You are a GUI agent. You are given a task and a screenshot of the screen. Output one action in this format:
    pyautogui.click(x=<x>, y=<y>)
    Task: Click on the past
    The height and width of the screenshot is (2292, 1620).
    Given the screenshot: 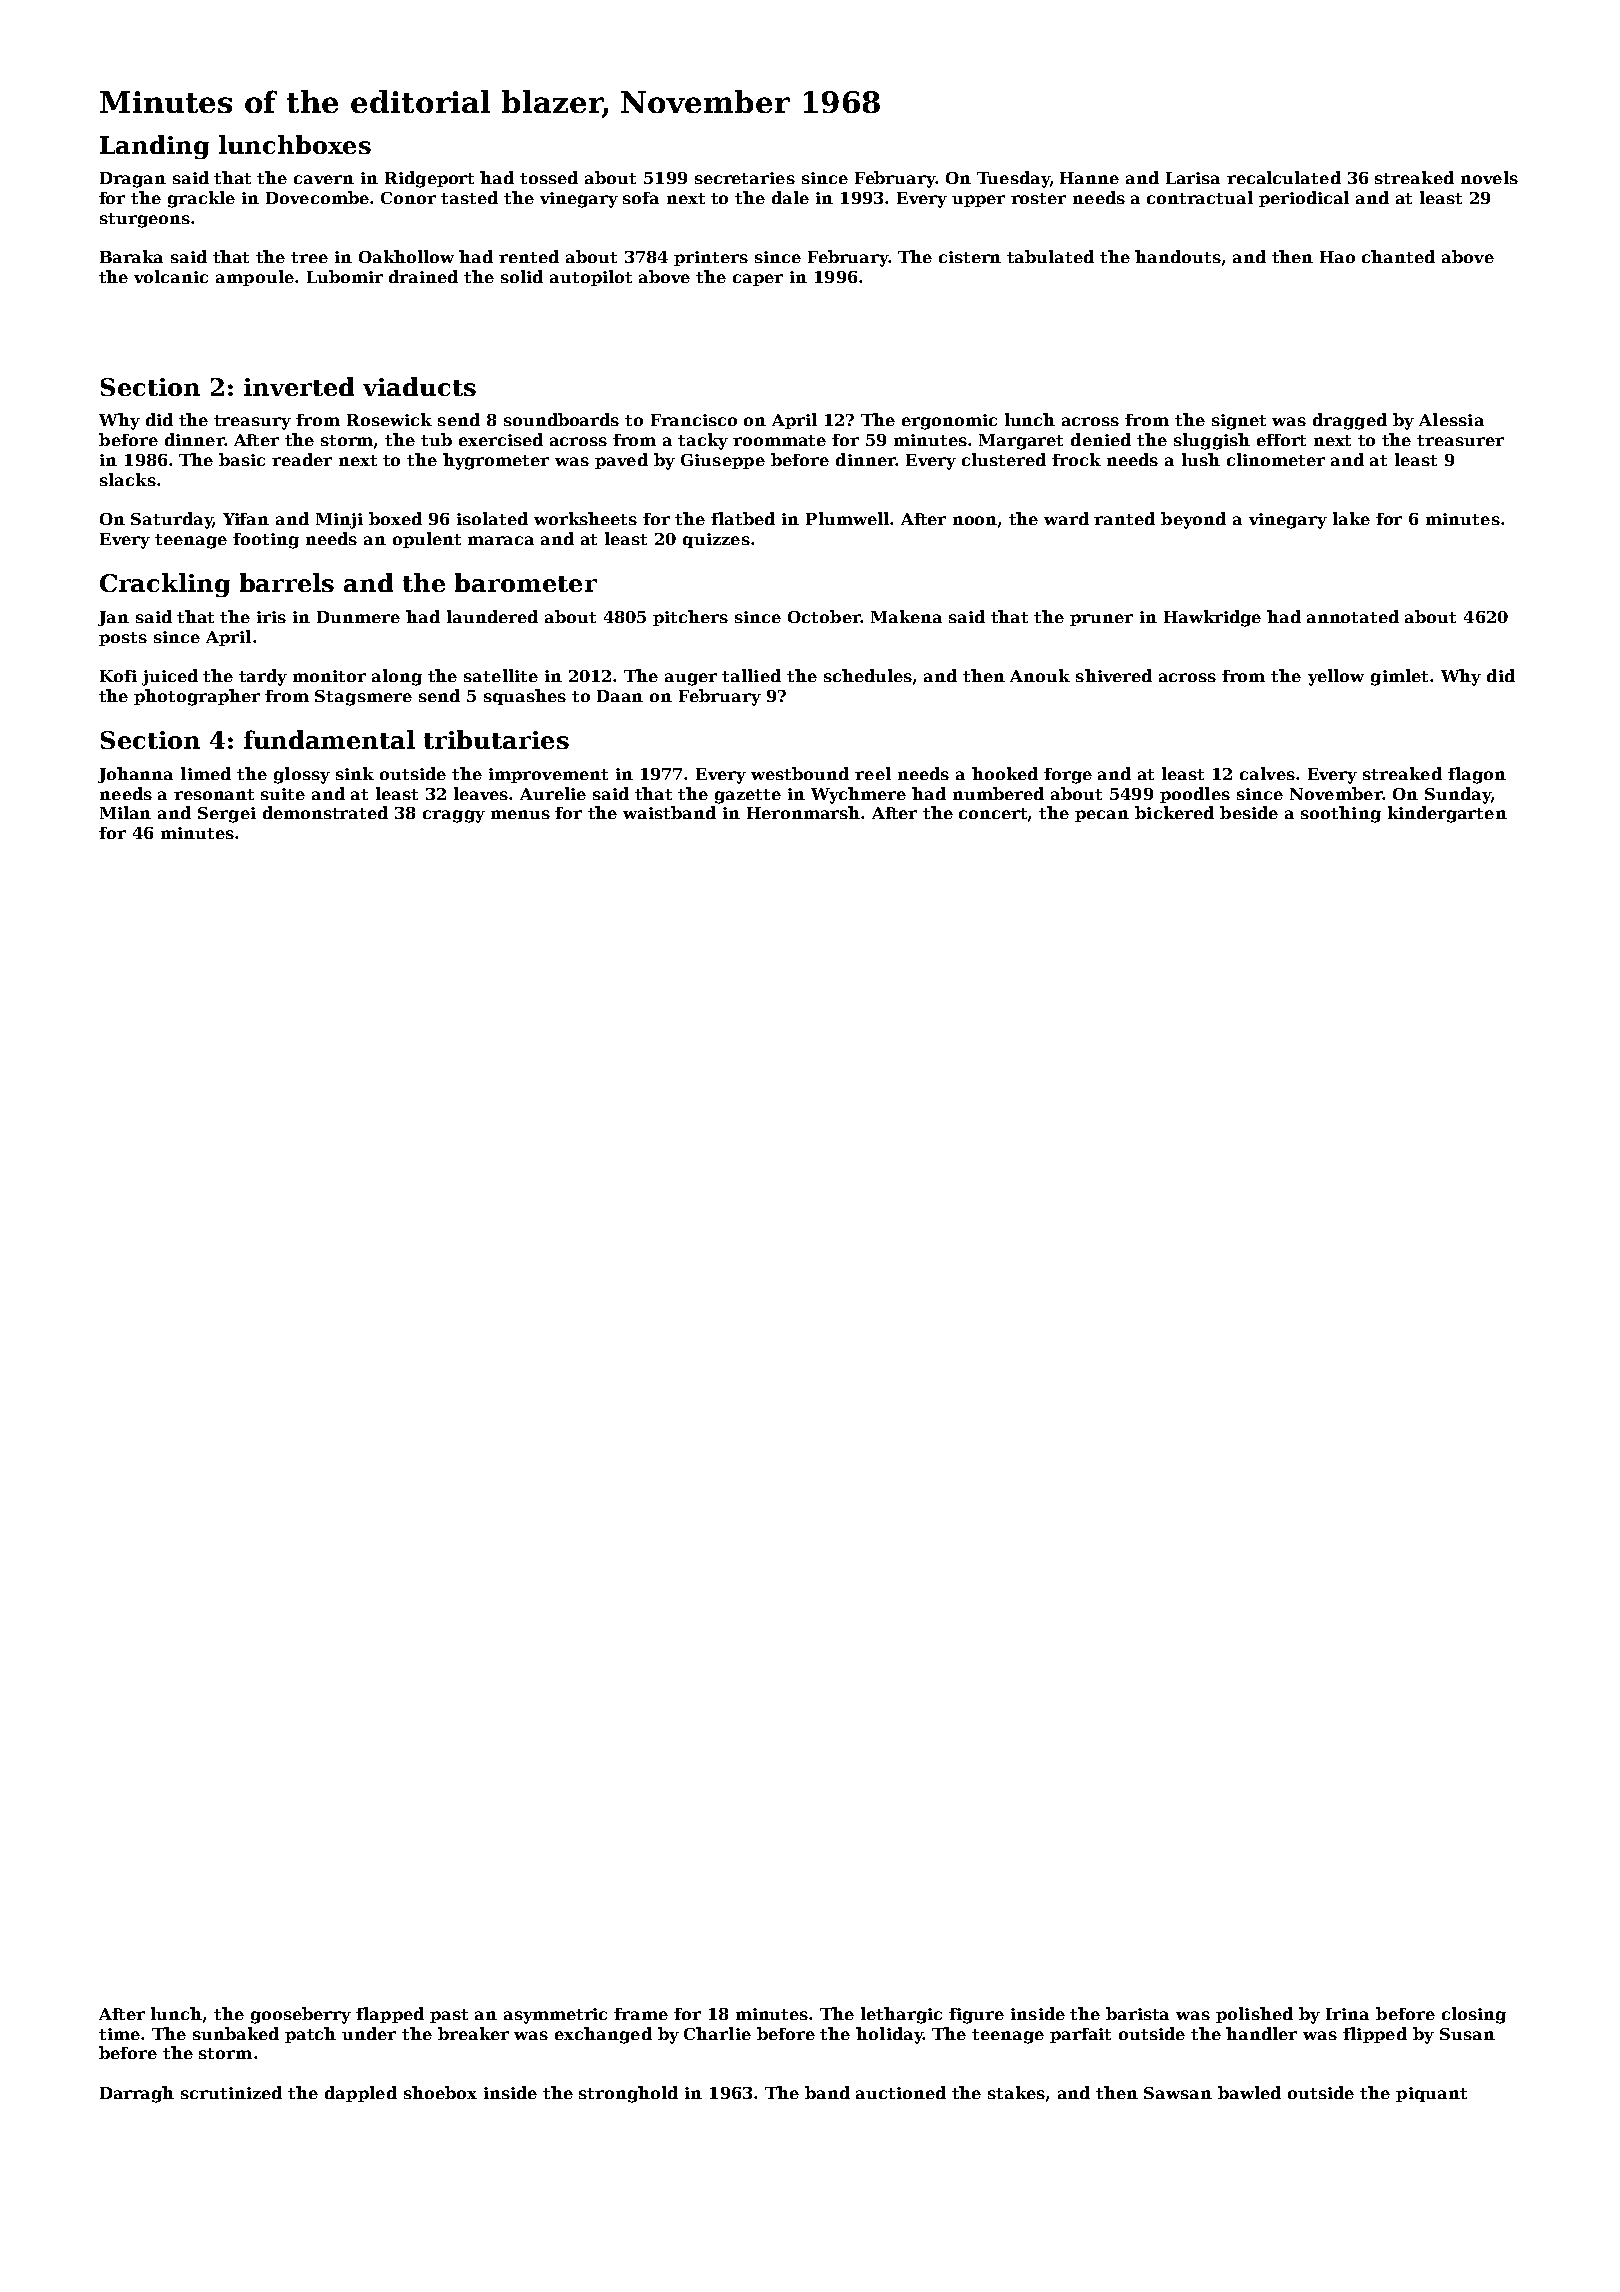 What is the action you would take?
    pyautogui.click(x=449, y=2016)
